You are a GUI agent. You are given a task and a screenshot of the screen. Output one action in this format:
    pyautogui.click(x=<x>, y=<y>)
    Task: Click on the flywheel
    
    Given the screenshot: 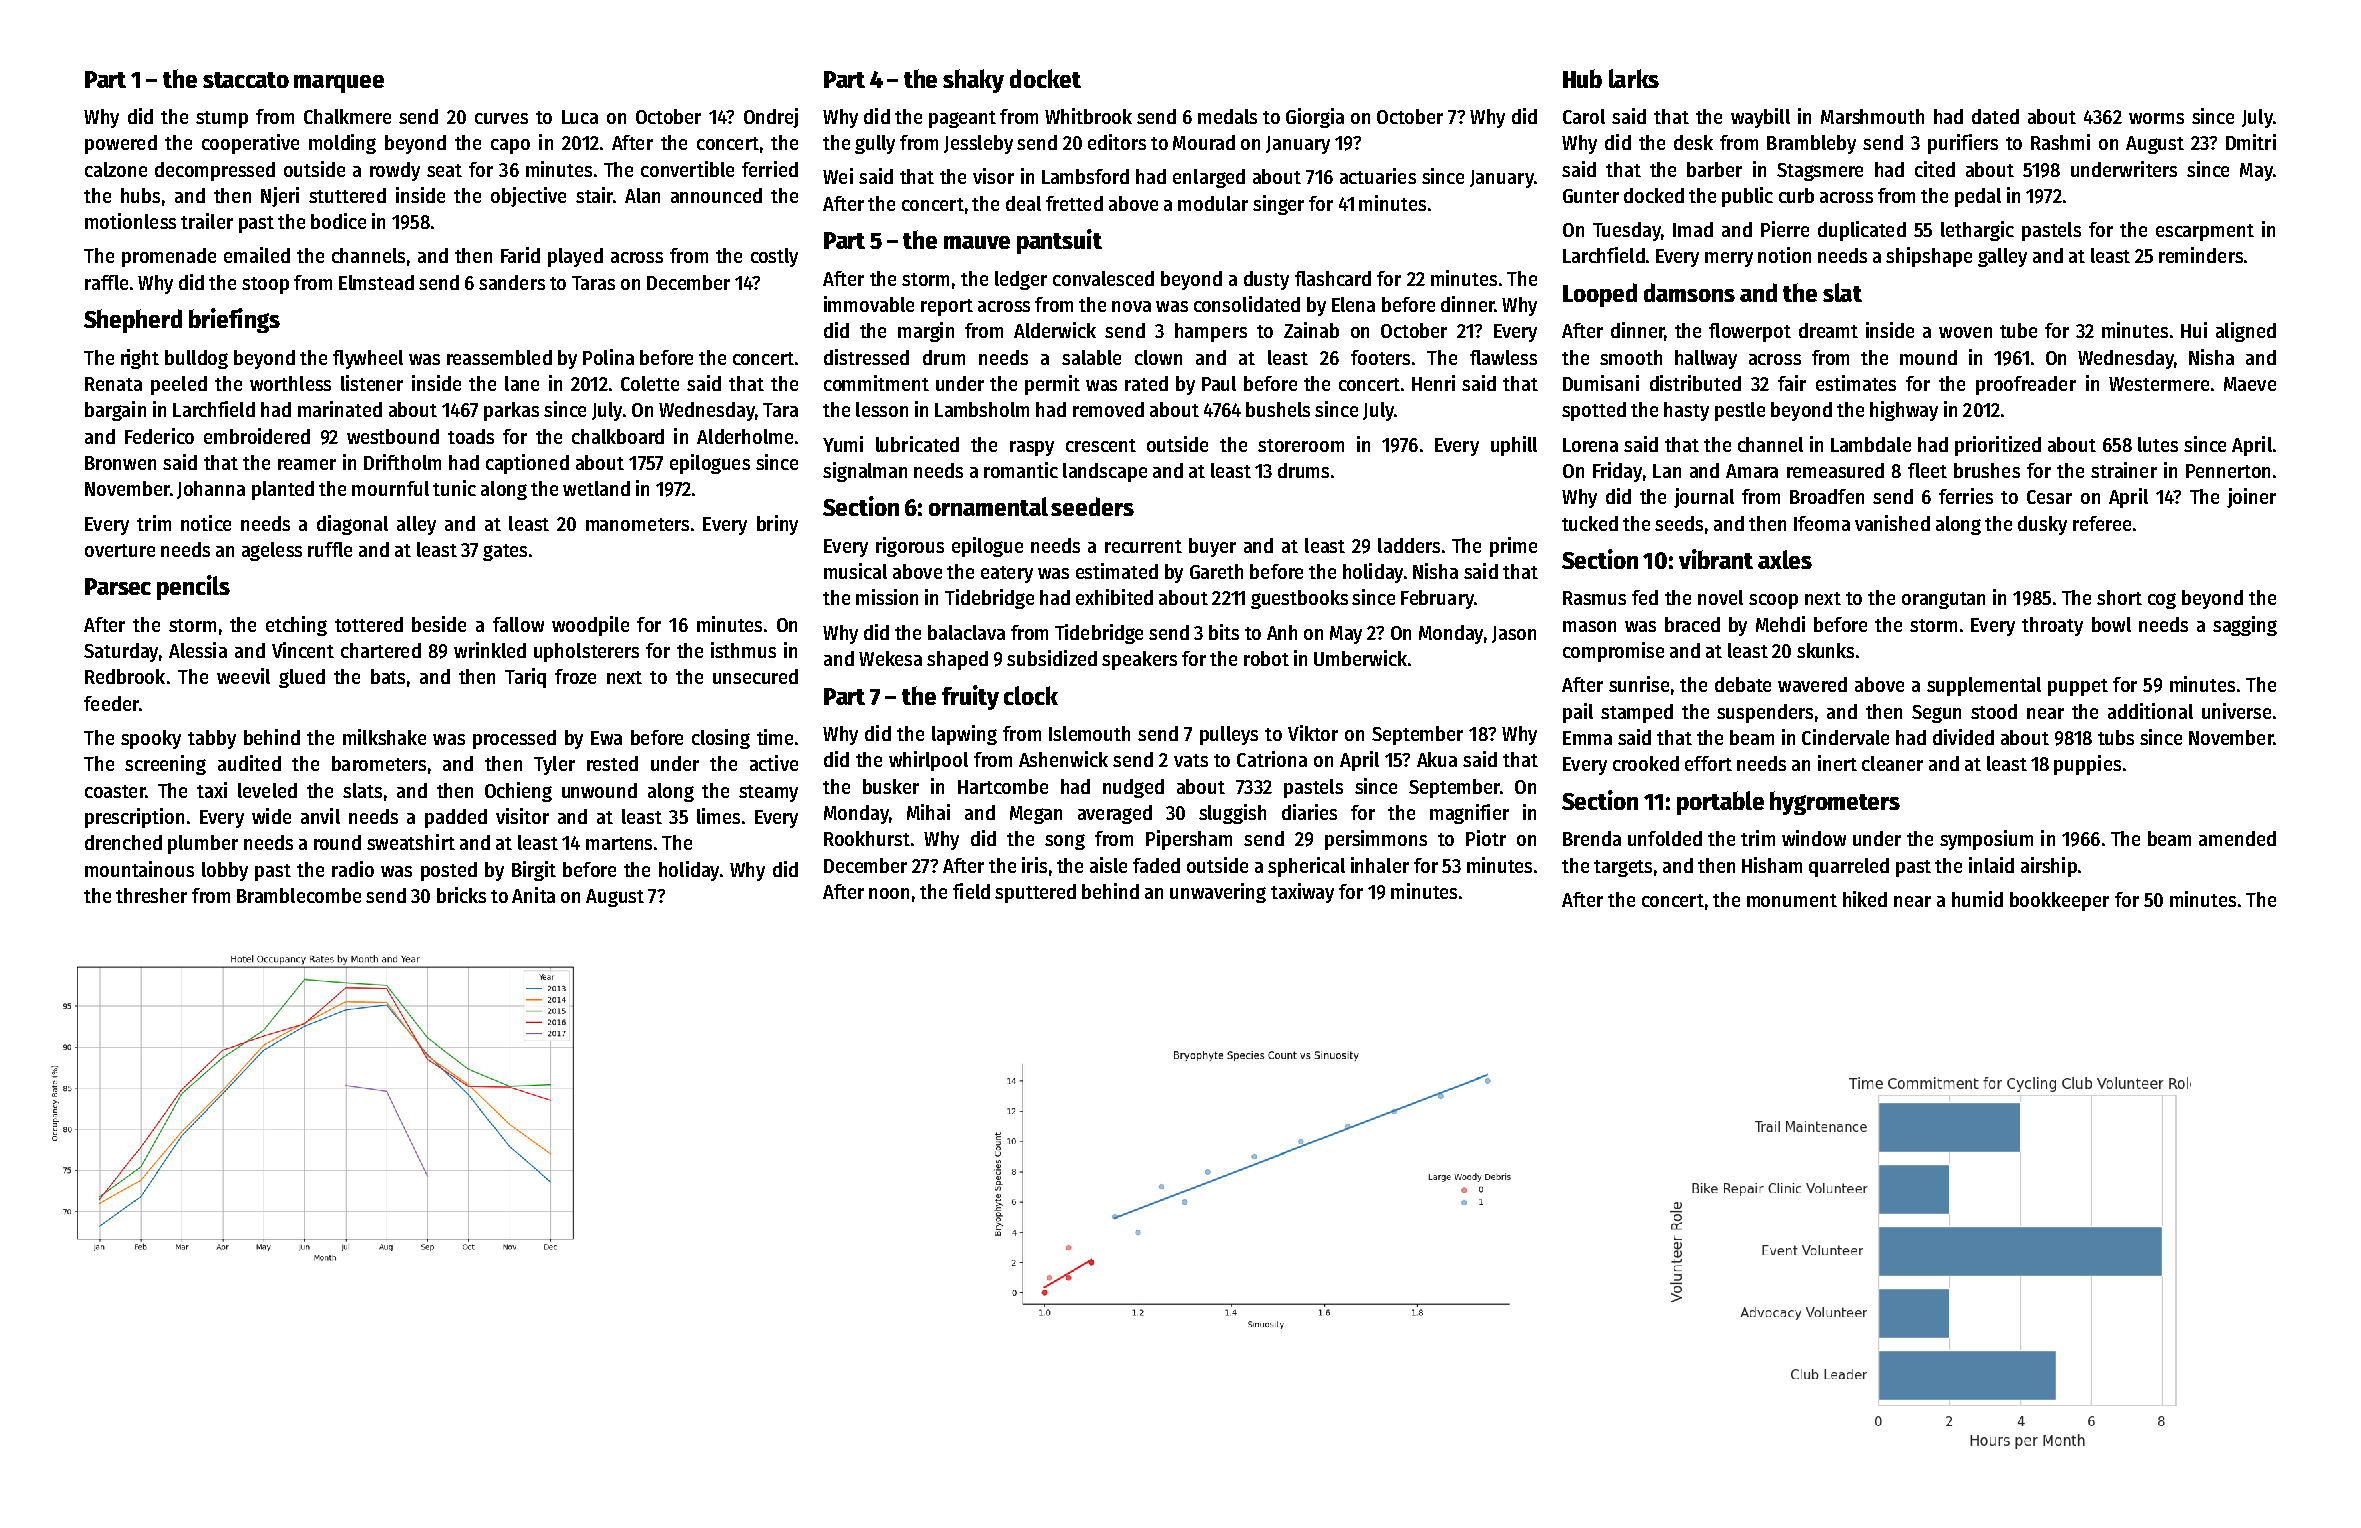 What is the action you would take?
    pyautogui.click(x=368, y=359)
